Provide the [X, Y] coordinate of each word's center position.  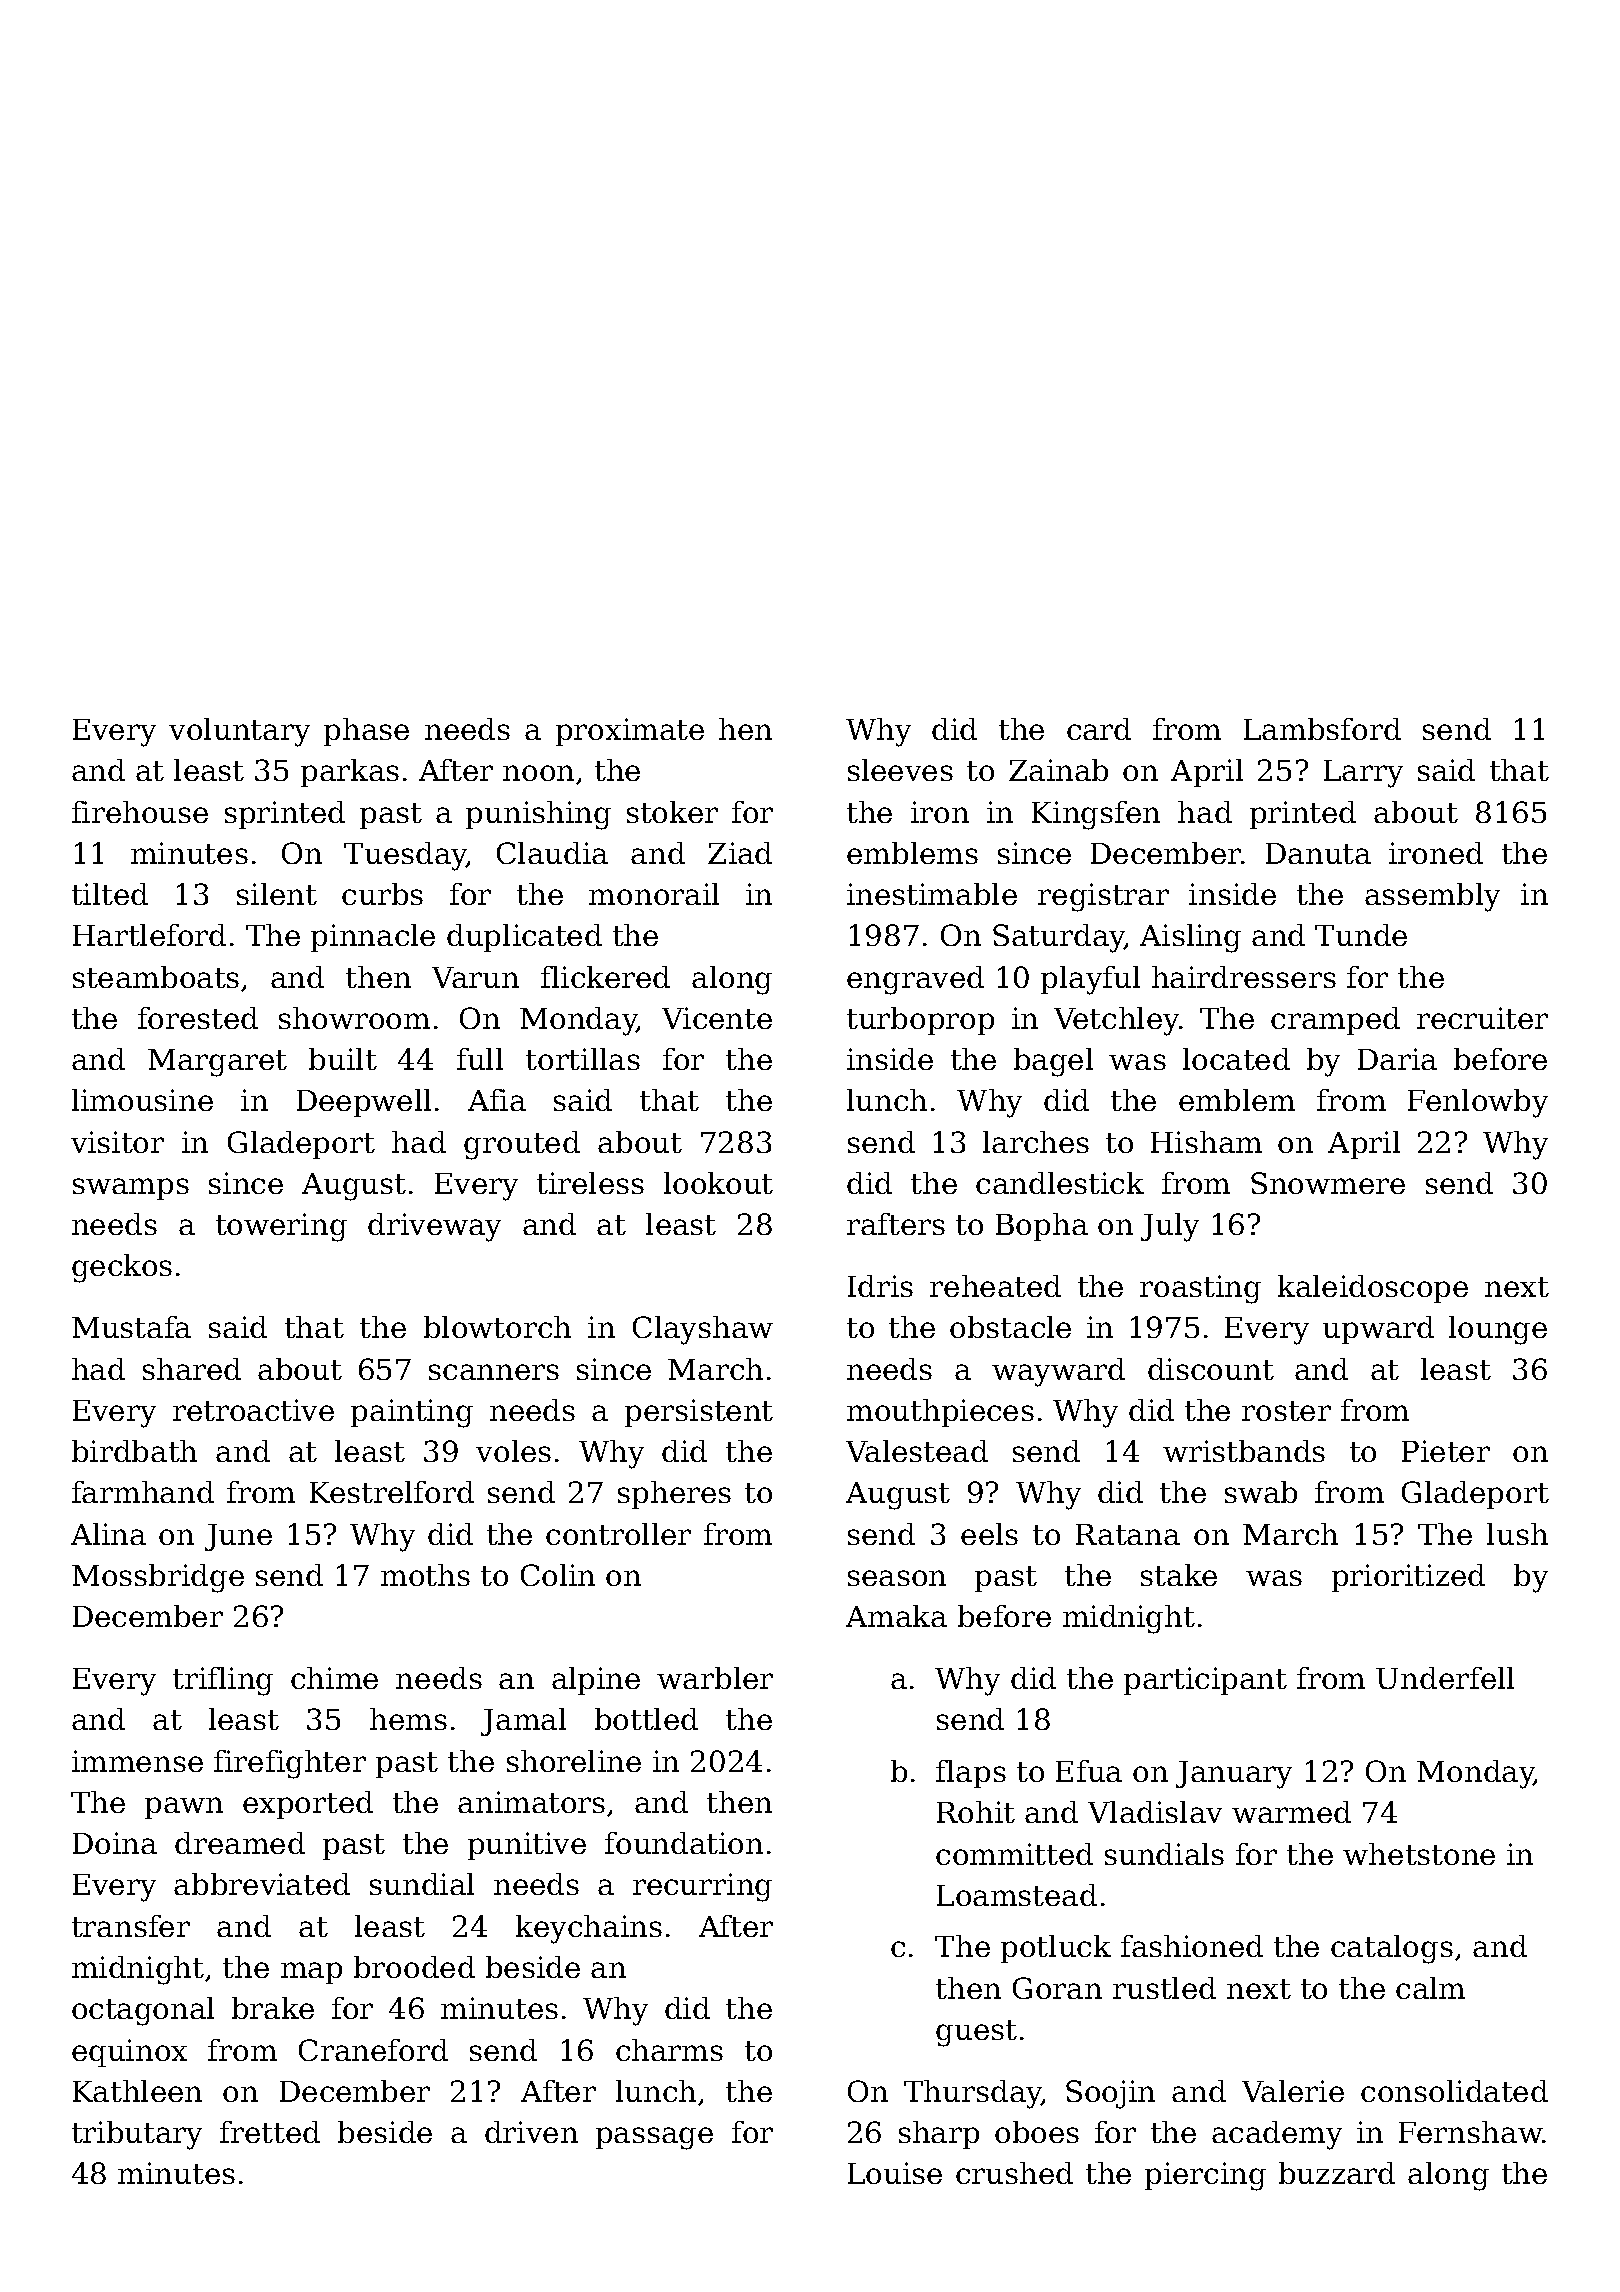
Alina [108, 1534]
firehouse [140, 812]
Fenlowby [1478, 1103]
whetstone [1419, 1854]
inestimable [932, 894]
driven [531, 2132]
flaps [971, 1774]
